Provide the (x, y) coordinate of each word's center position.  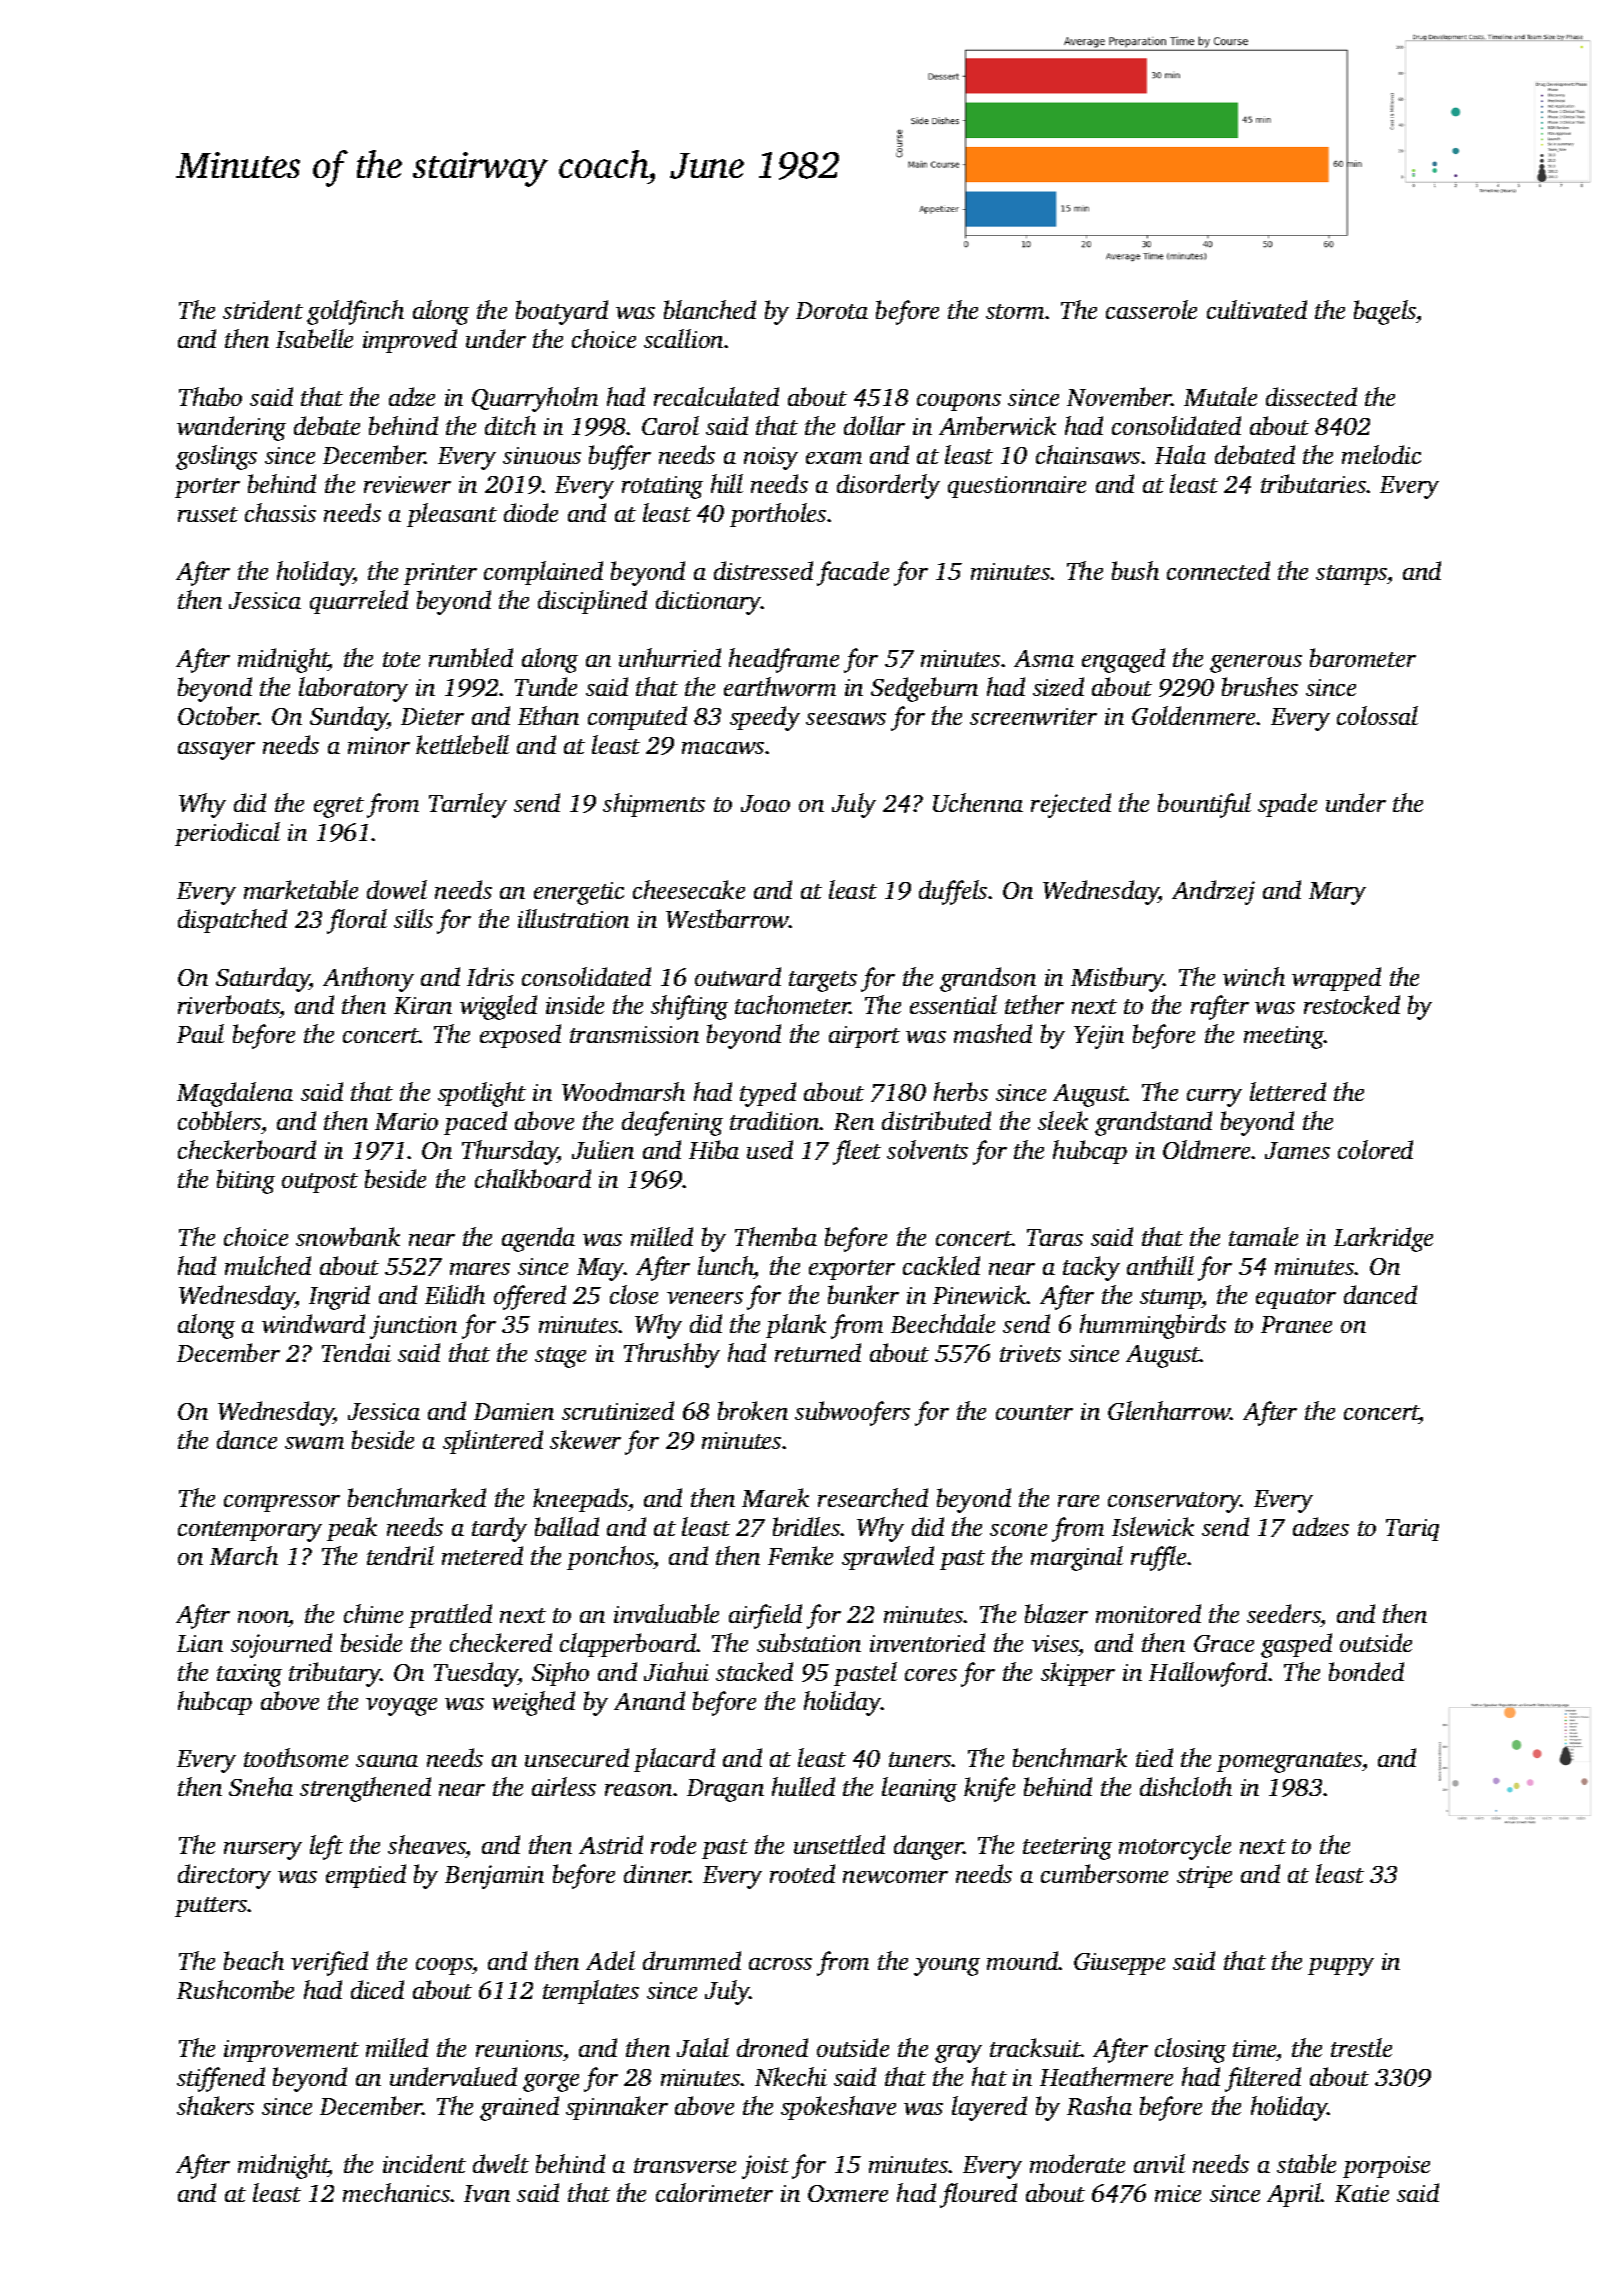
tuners (920, 1759)
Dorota (832, 310)
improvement (291, 2051)
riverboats (229, 1006)
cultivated (1257, 309)
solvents (927, 1149)
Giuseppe (1119, 1964)
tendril (400, 1555)
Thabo (210, 396)
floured (978, 2195)
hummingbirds (1153, 1326)
